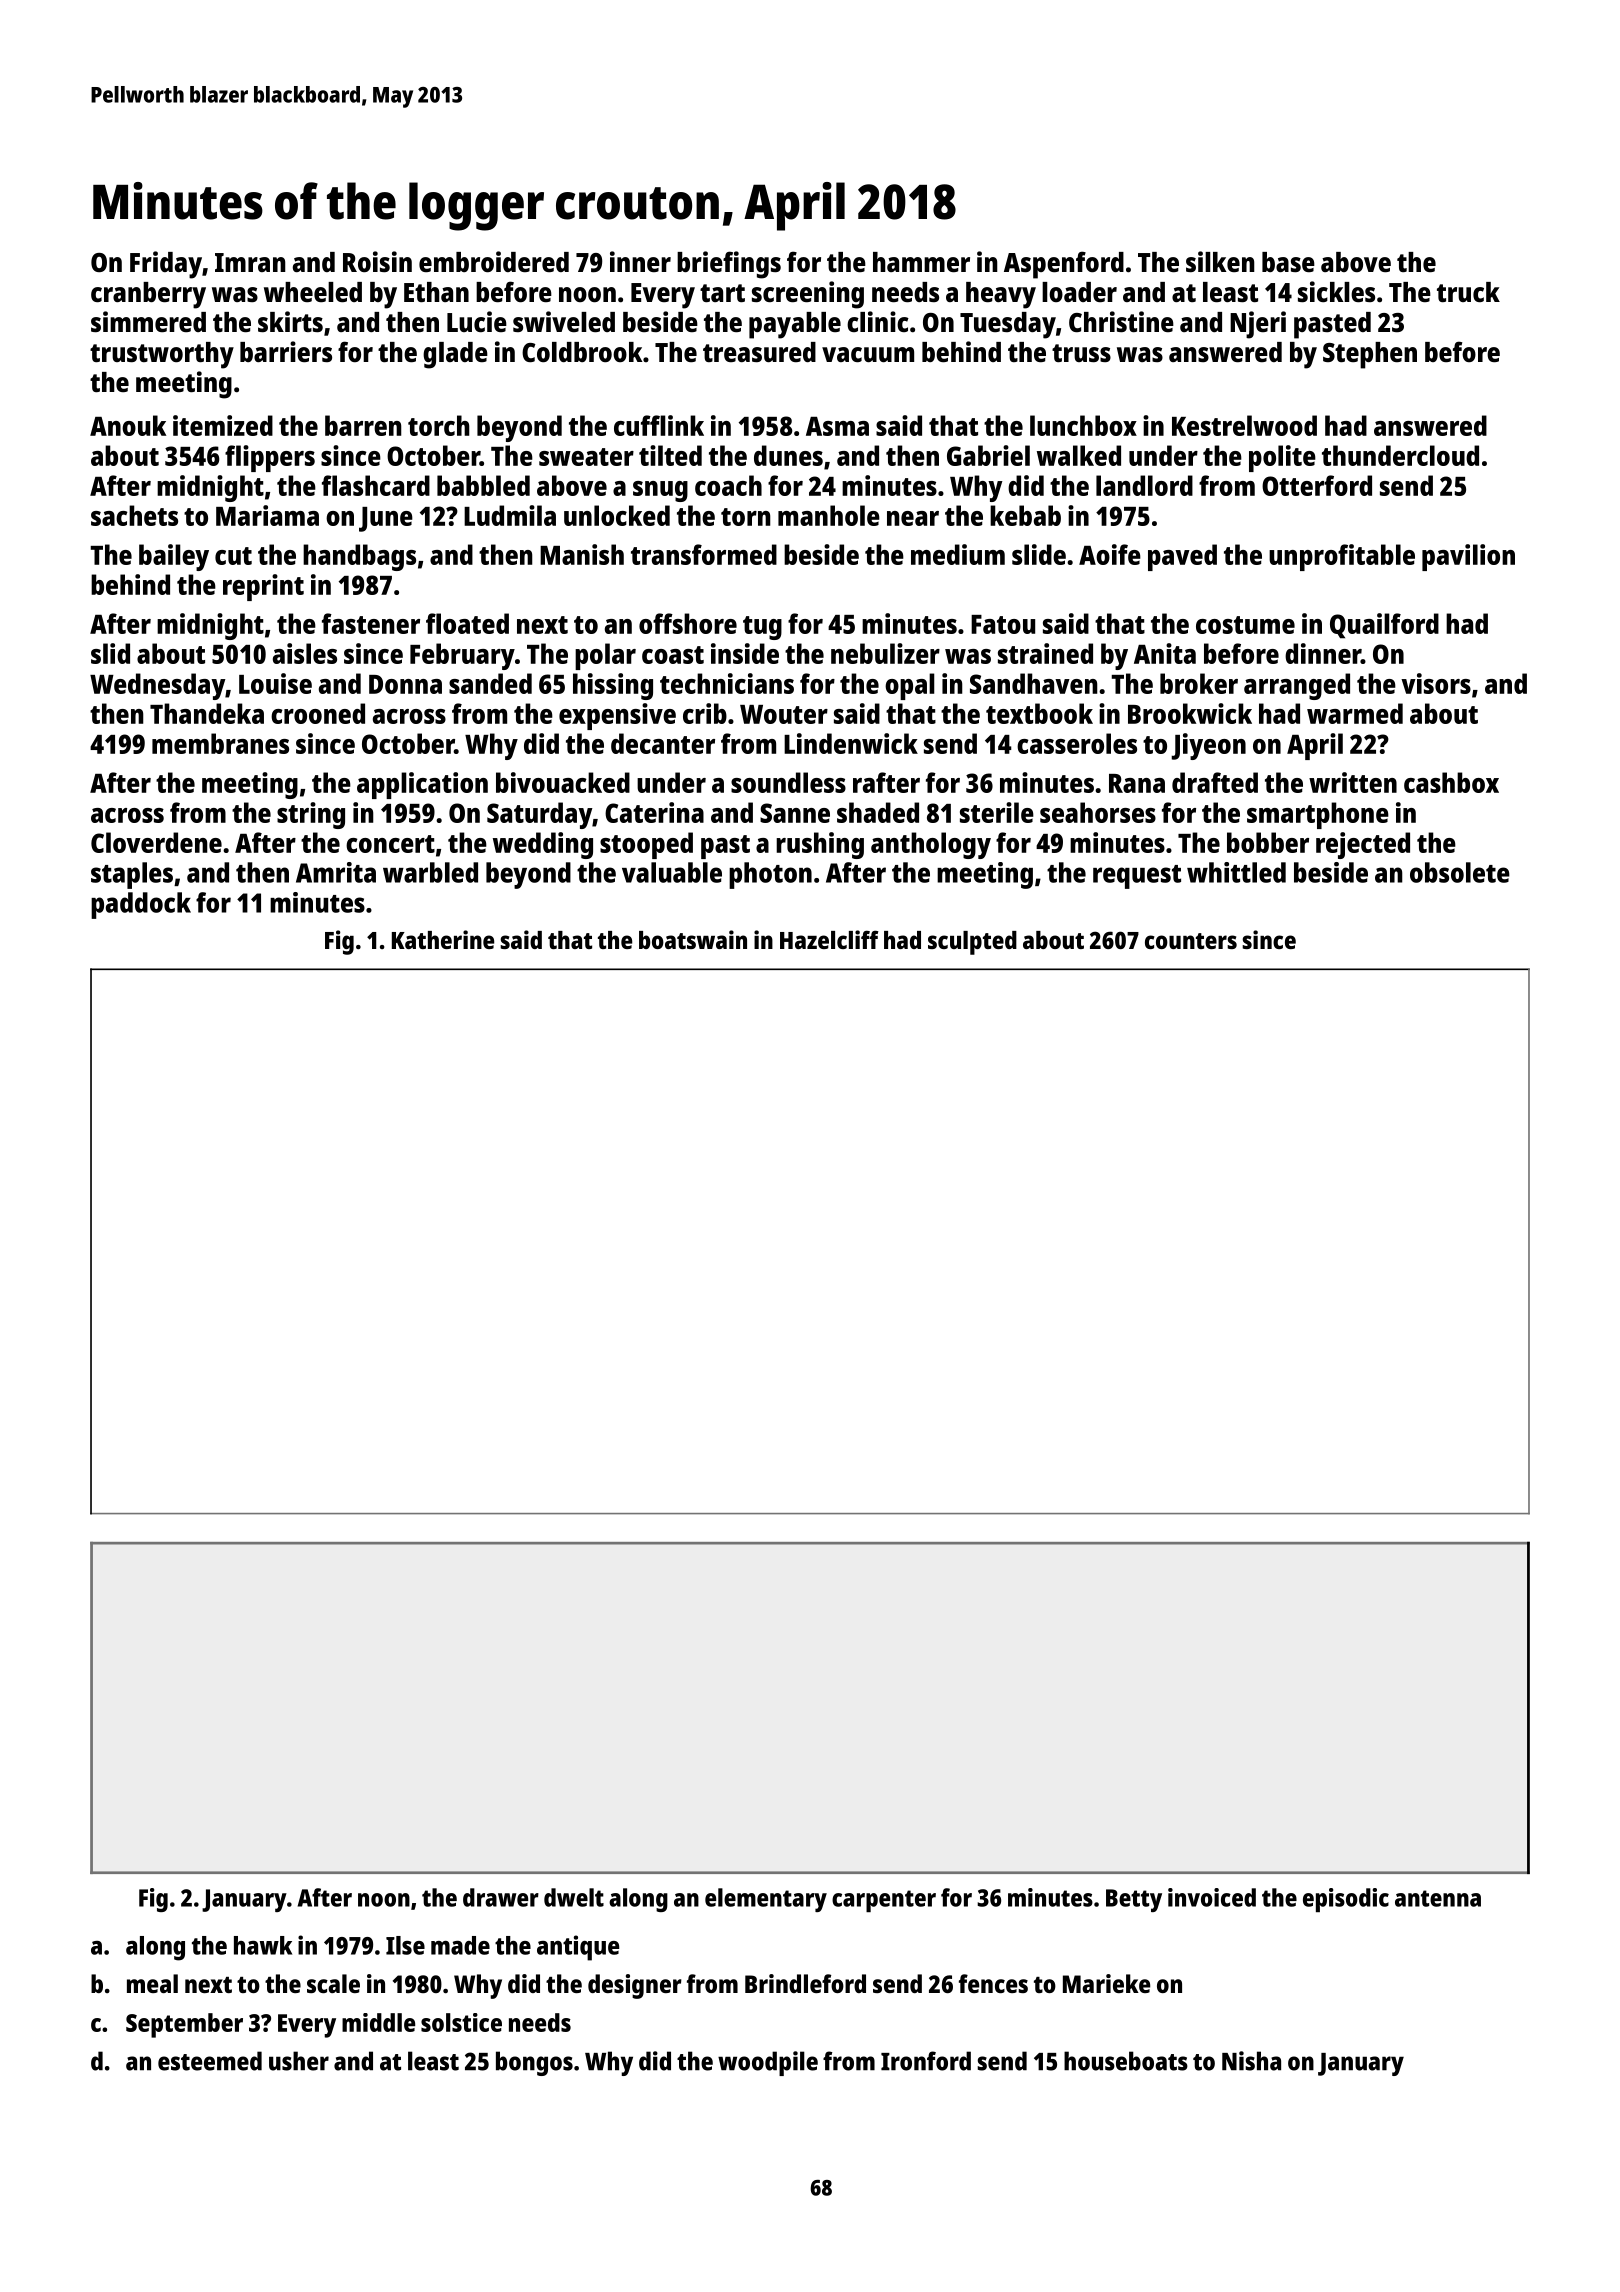  What do you see at coordinates (729, 265) in the screenshot?
I see `briefings` at bounding box center [729, 265].
